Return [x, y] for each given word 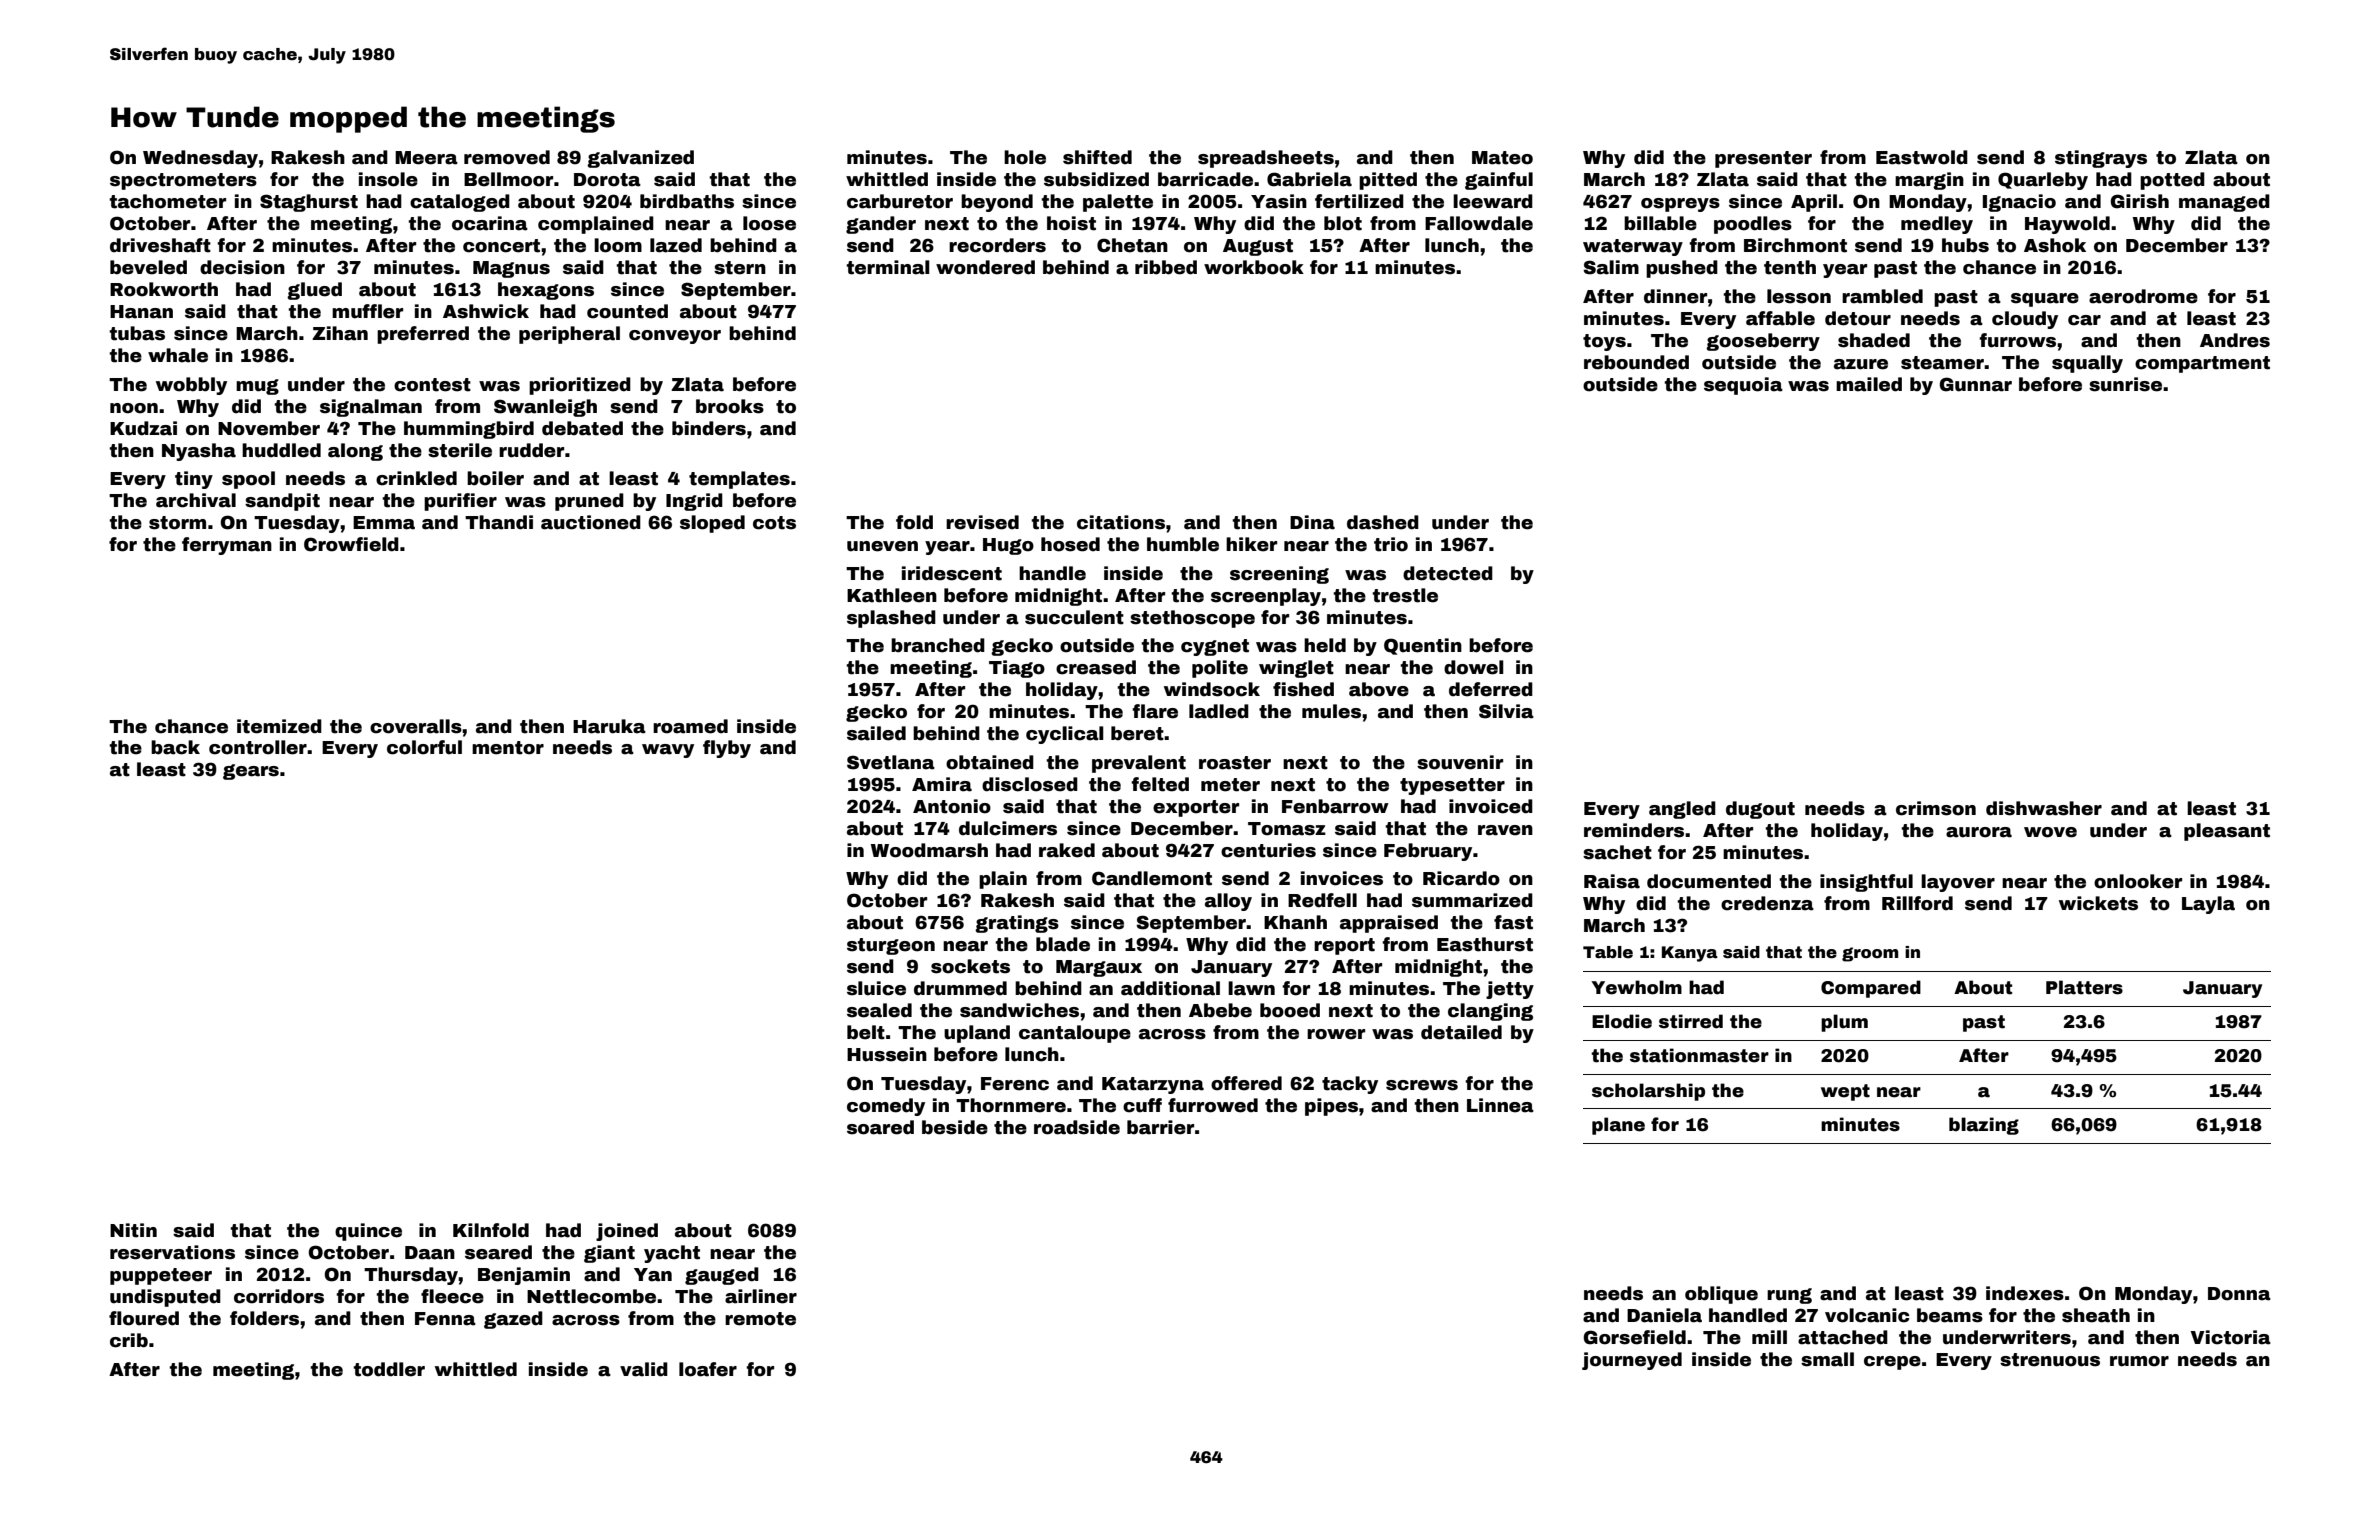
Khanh [1295, 922]
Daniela [1664, 1315]
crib [129, 1340]
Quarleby [2043, 181]
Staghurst [309, 203]
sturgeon [891, 946]
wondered [985, 267]
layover [1958, 883]
